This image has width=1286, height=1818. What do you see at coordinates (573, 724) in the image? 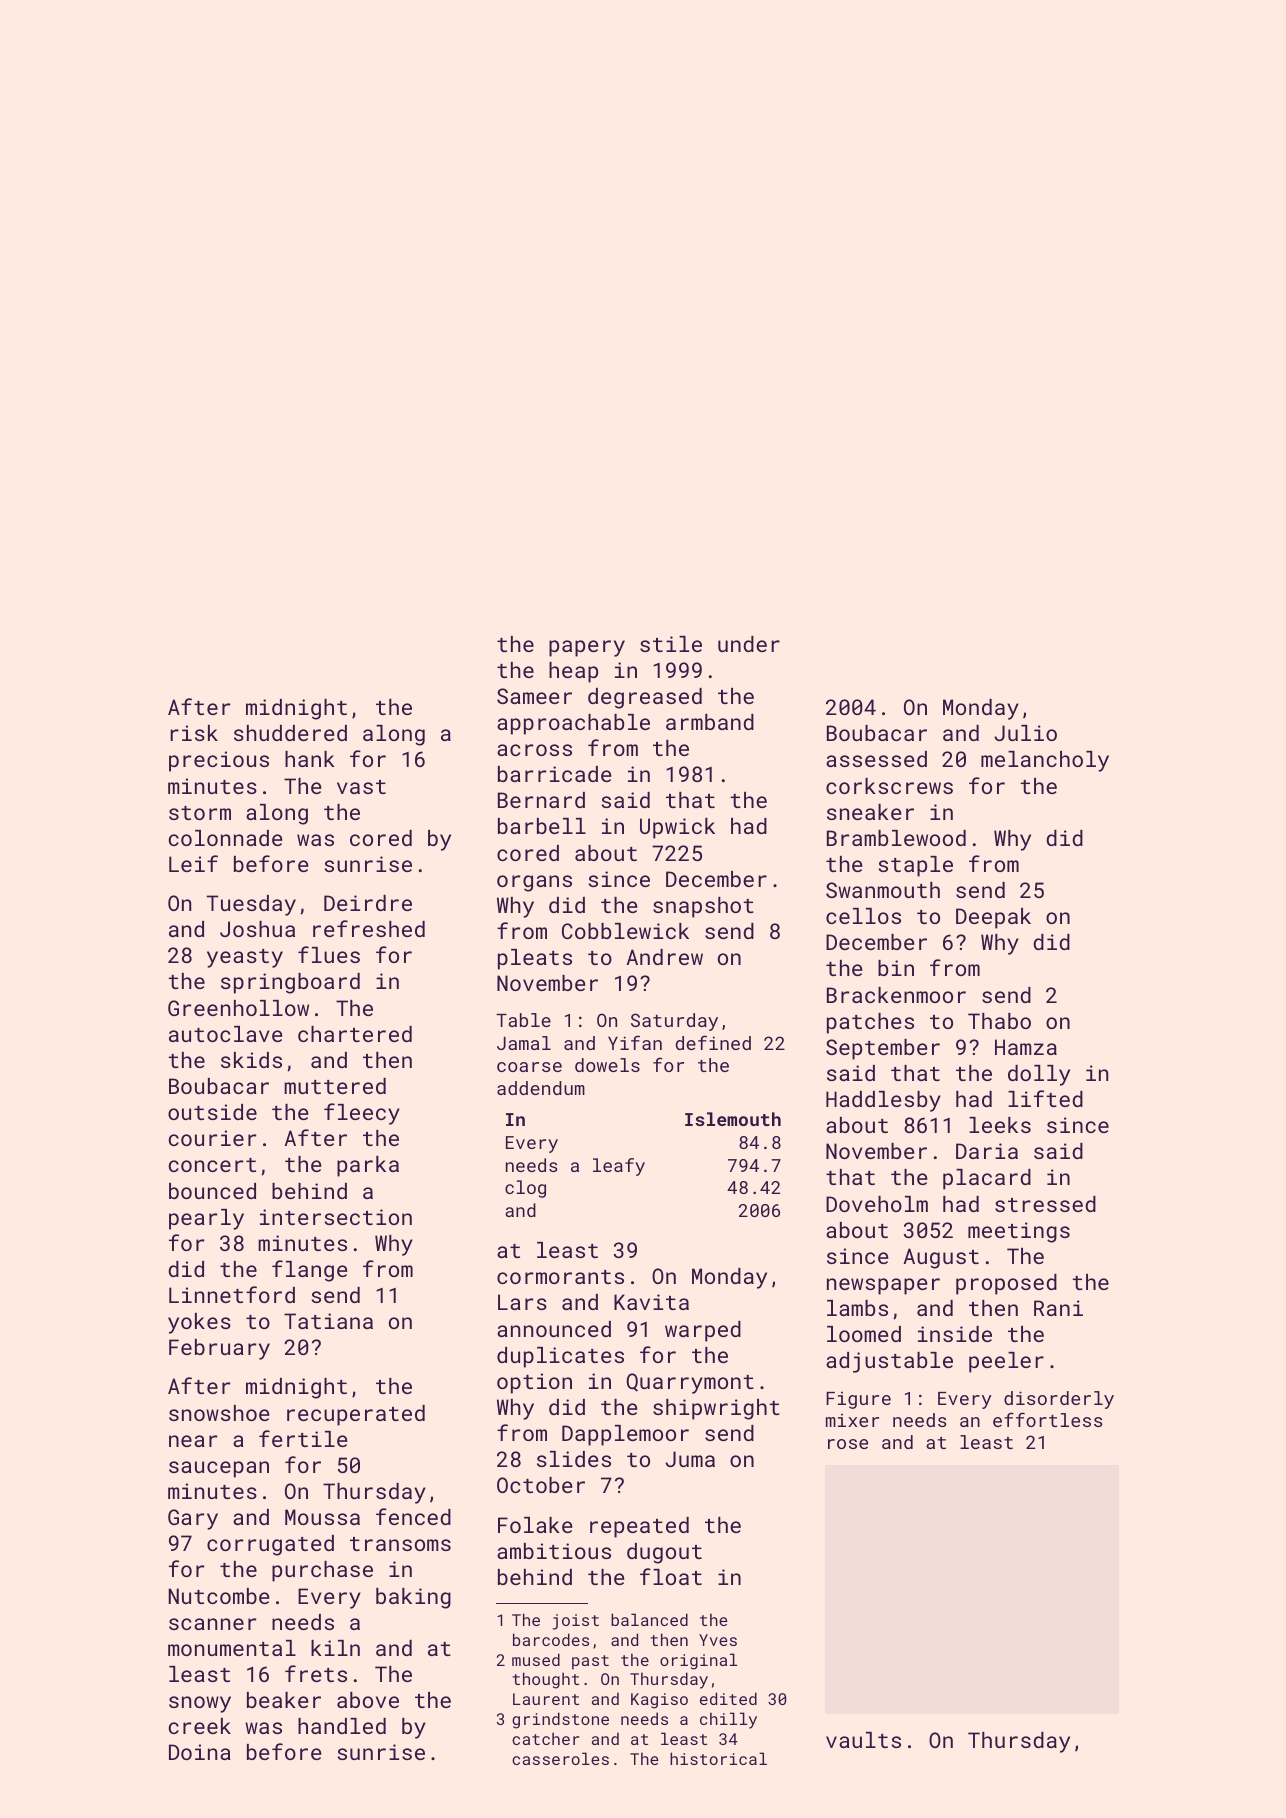
I see `approachable` at bounding box center [573, 724].
